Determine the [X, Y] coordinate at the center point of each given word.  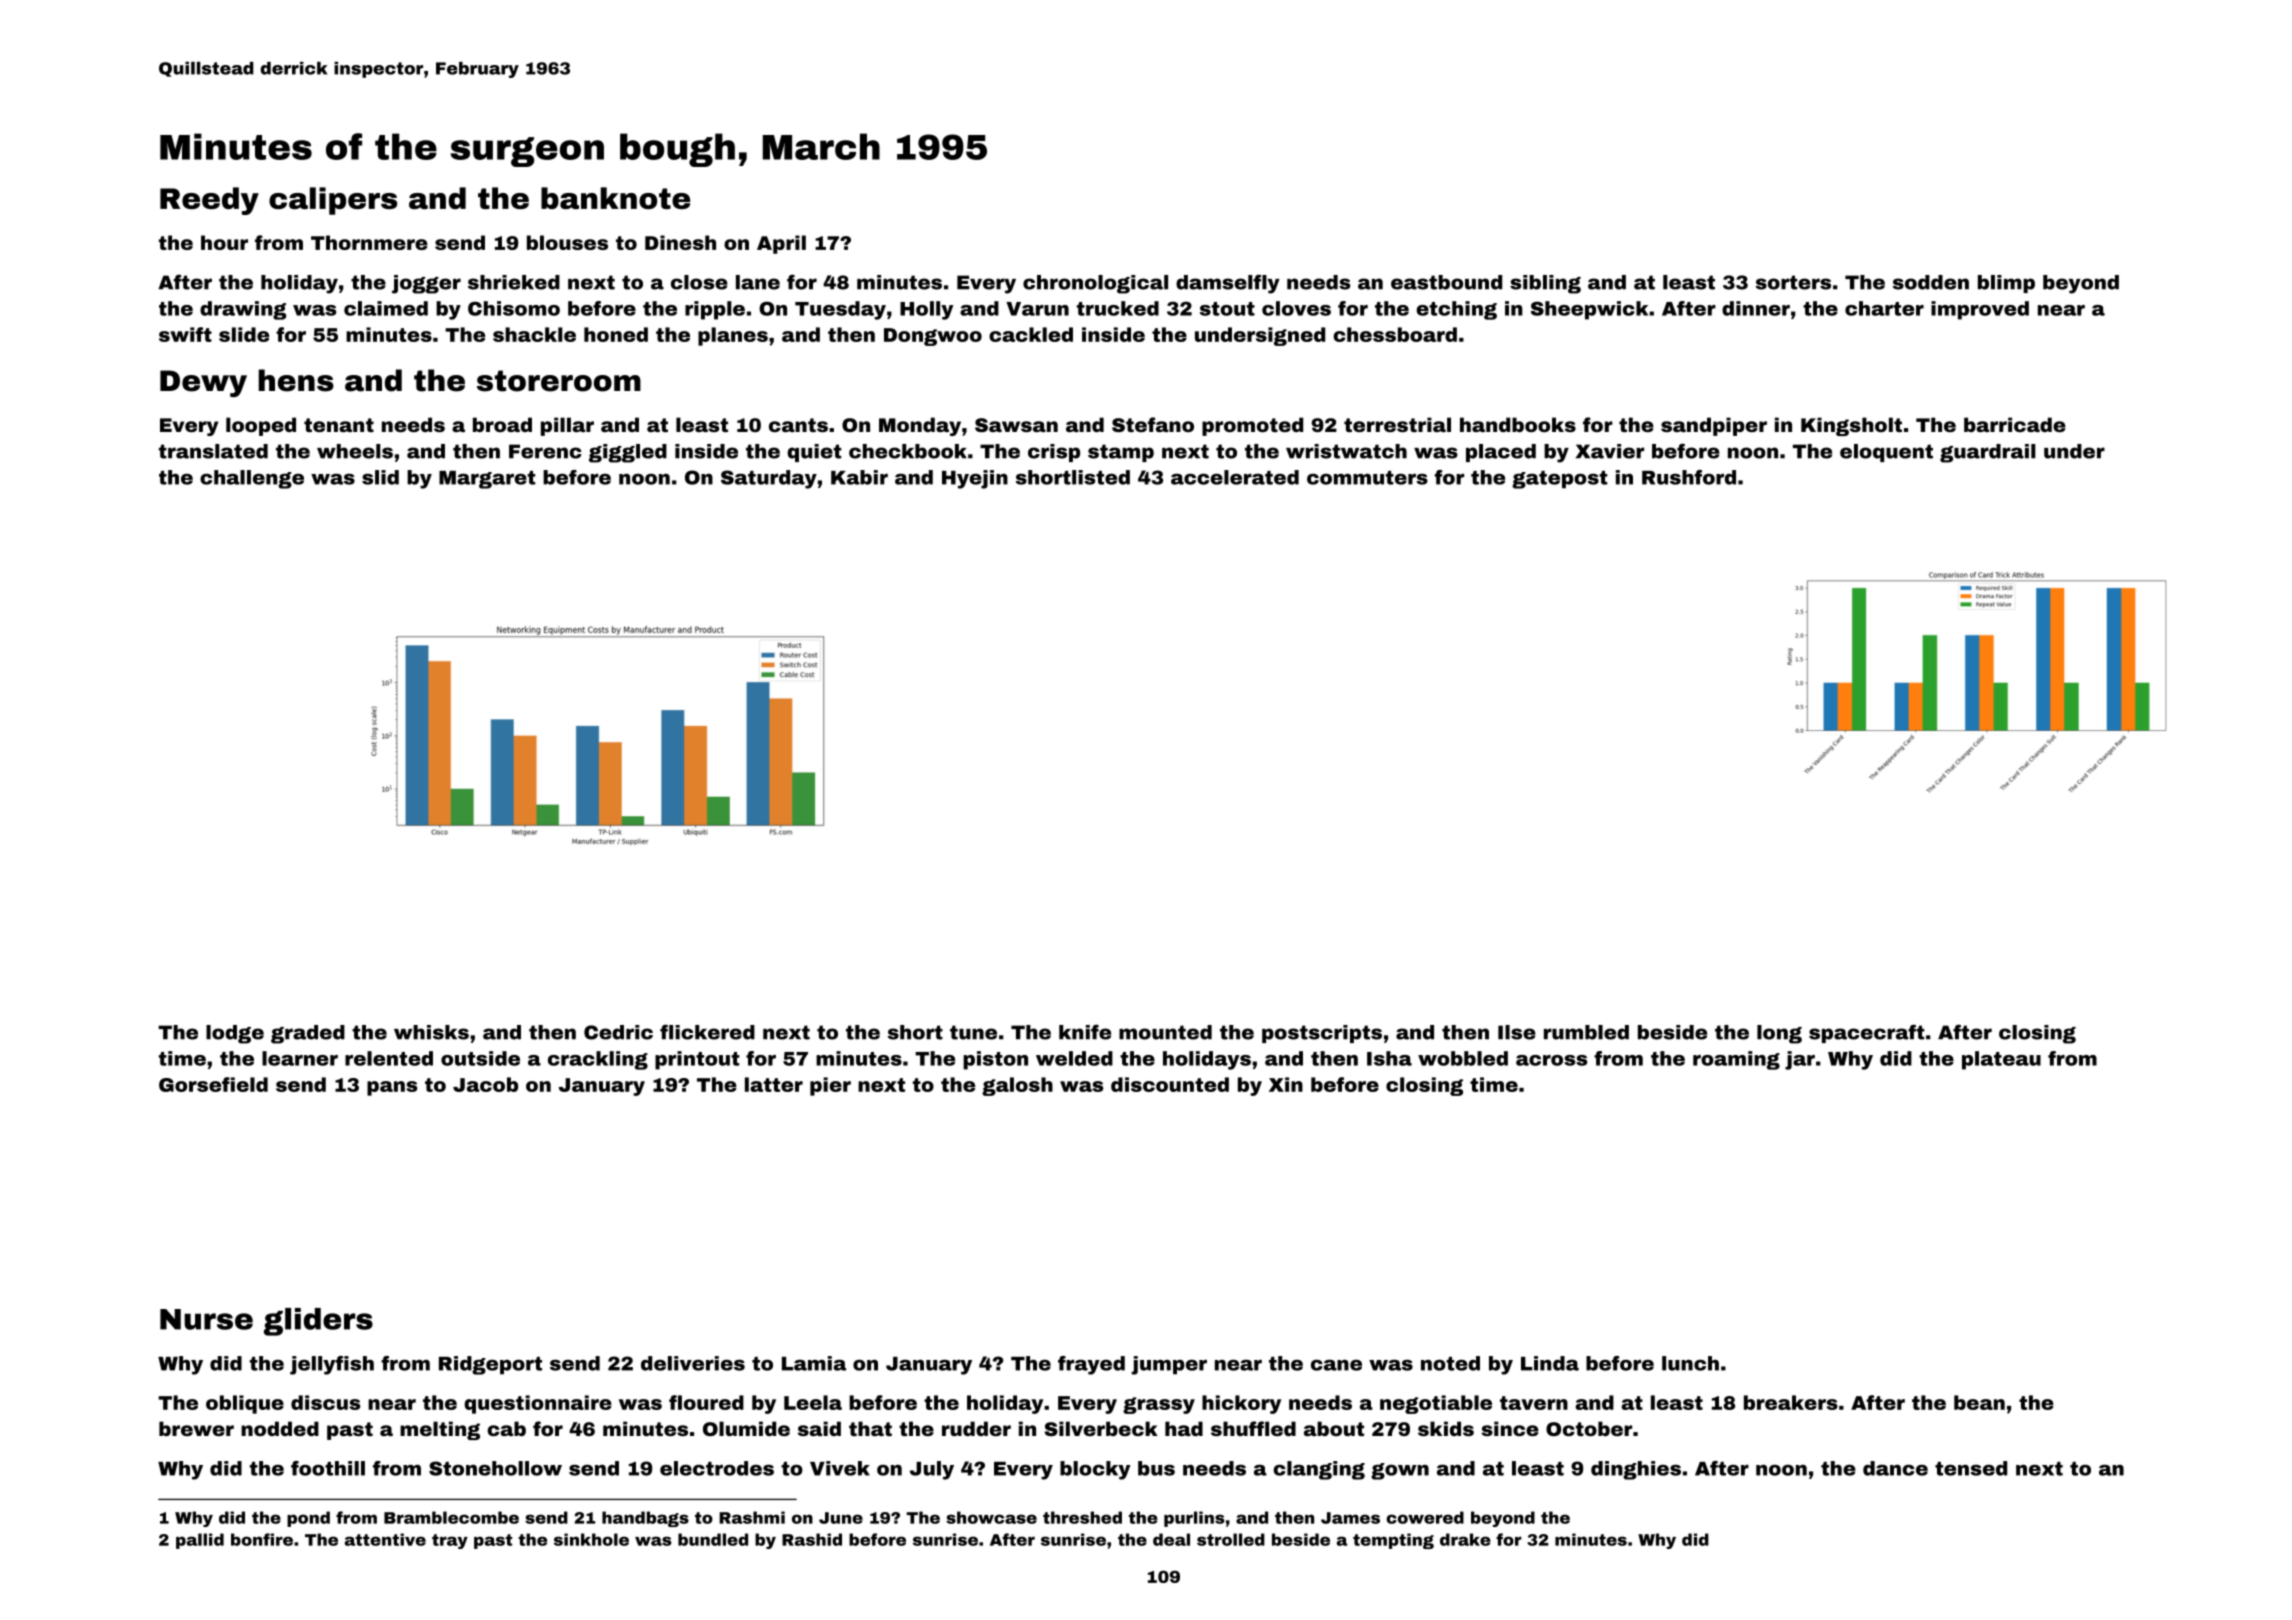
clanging [1319, 1470]
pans [392, 1088]
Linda [1550, 1363]
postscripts [1322, 1034]
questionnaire [538, 1404]
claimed [386, 308]
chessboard [1395, 334]
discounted [1170, 1084]
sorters [1793, 282]
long [1779, 1034]
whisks [431, 1032]
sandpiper [1714, 426]
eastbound [1446, 282]
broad [502, 424]
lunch [1690, 1363]
